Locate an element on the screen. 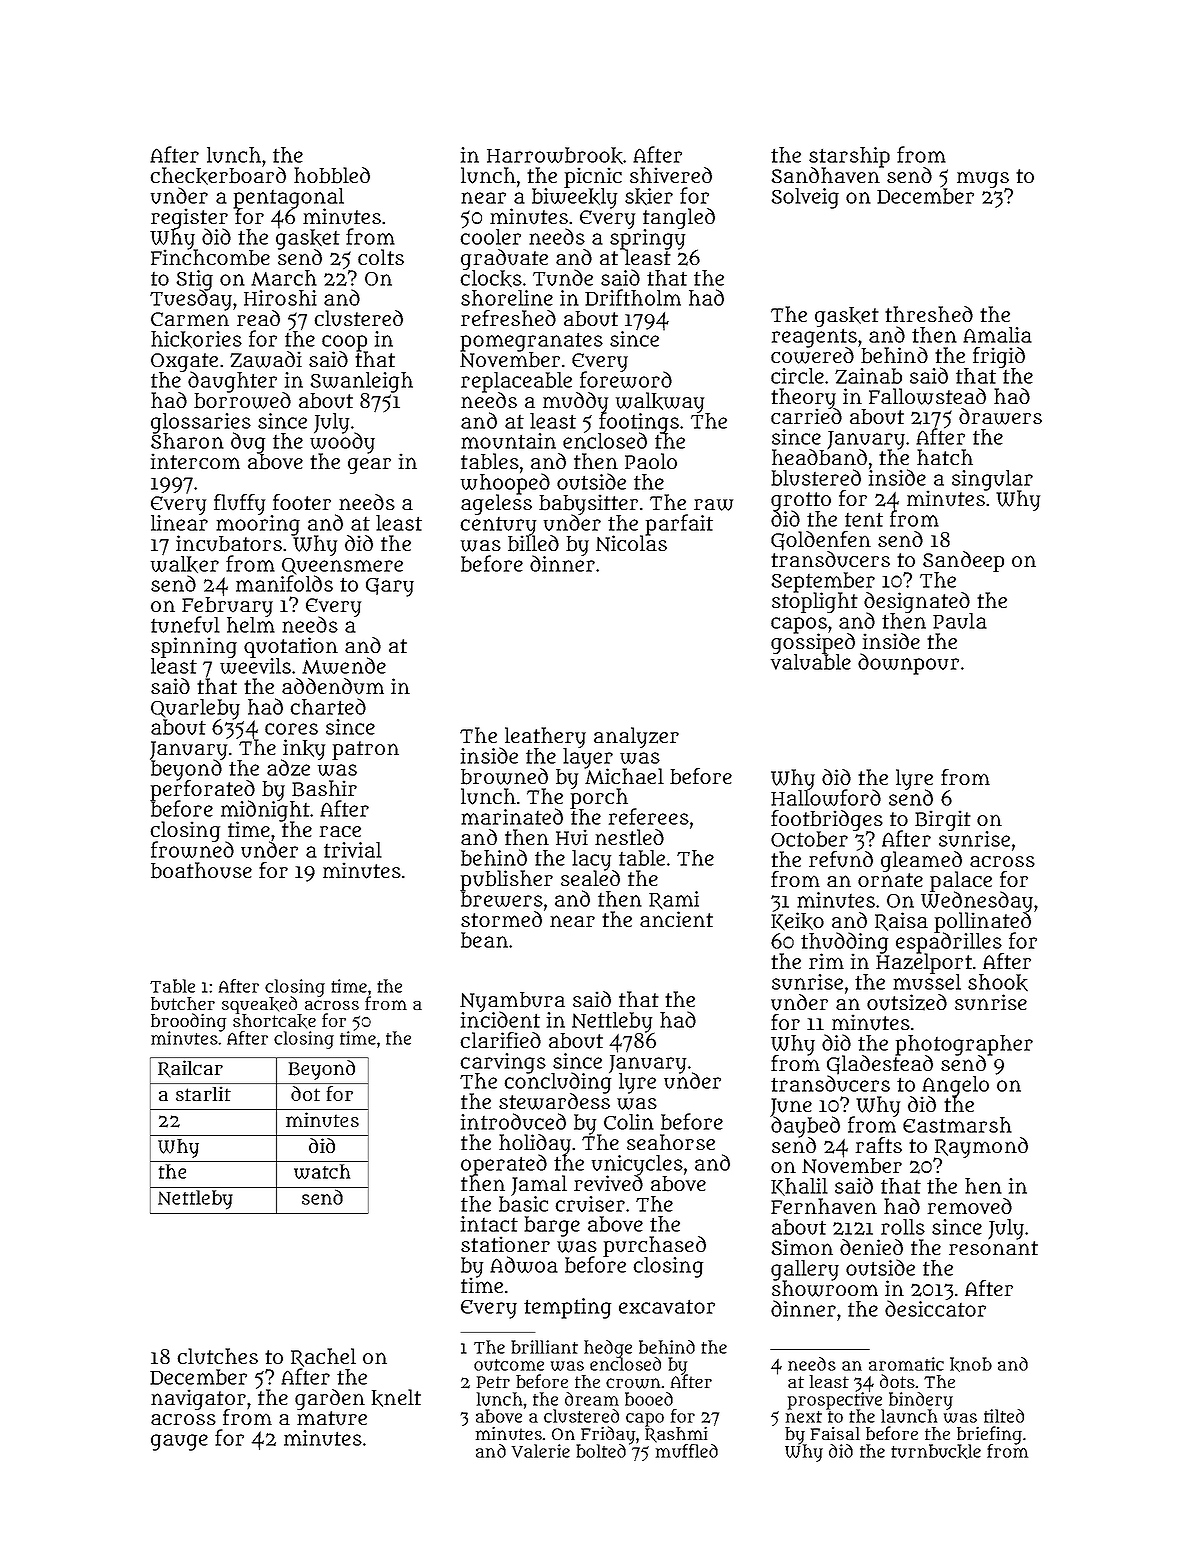  operated is located at coordinates (504, 1165).
